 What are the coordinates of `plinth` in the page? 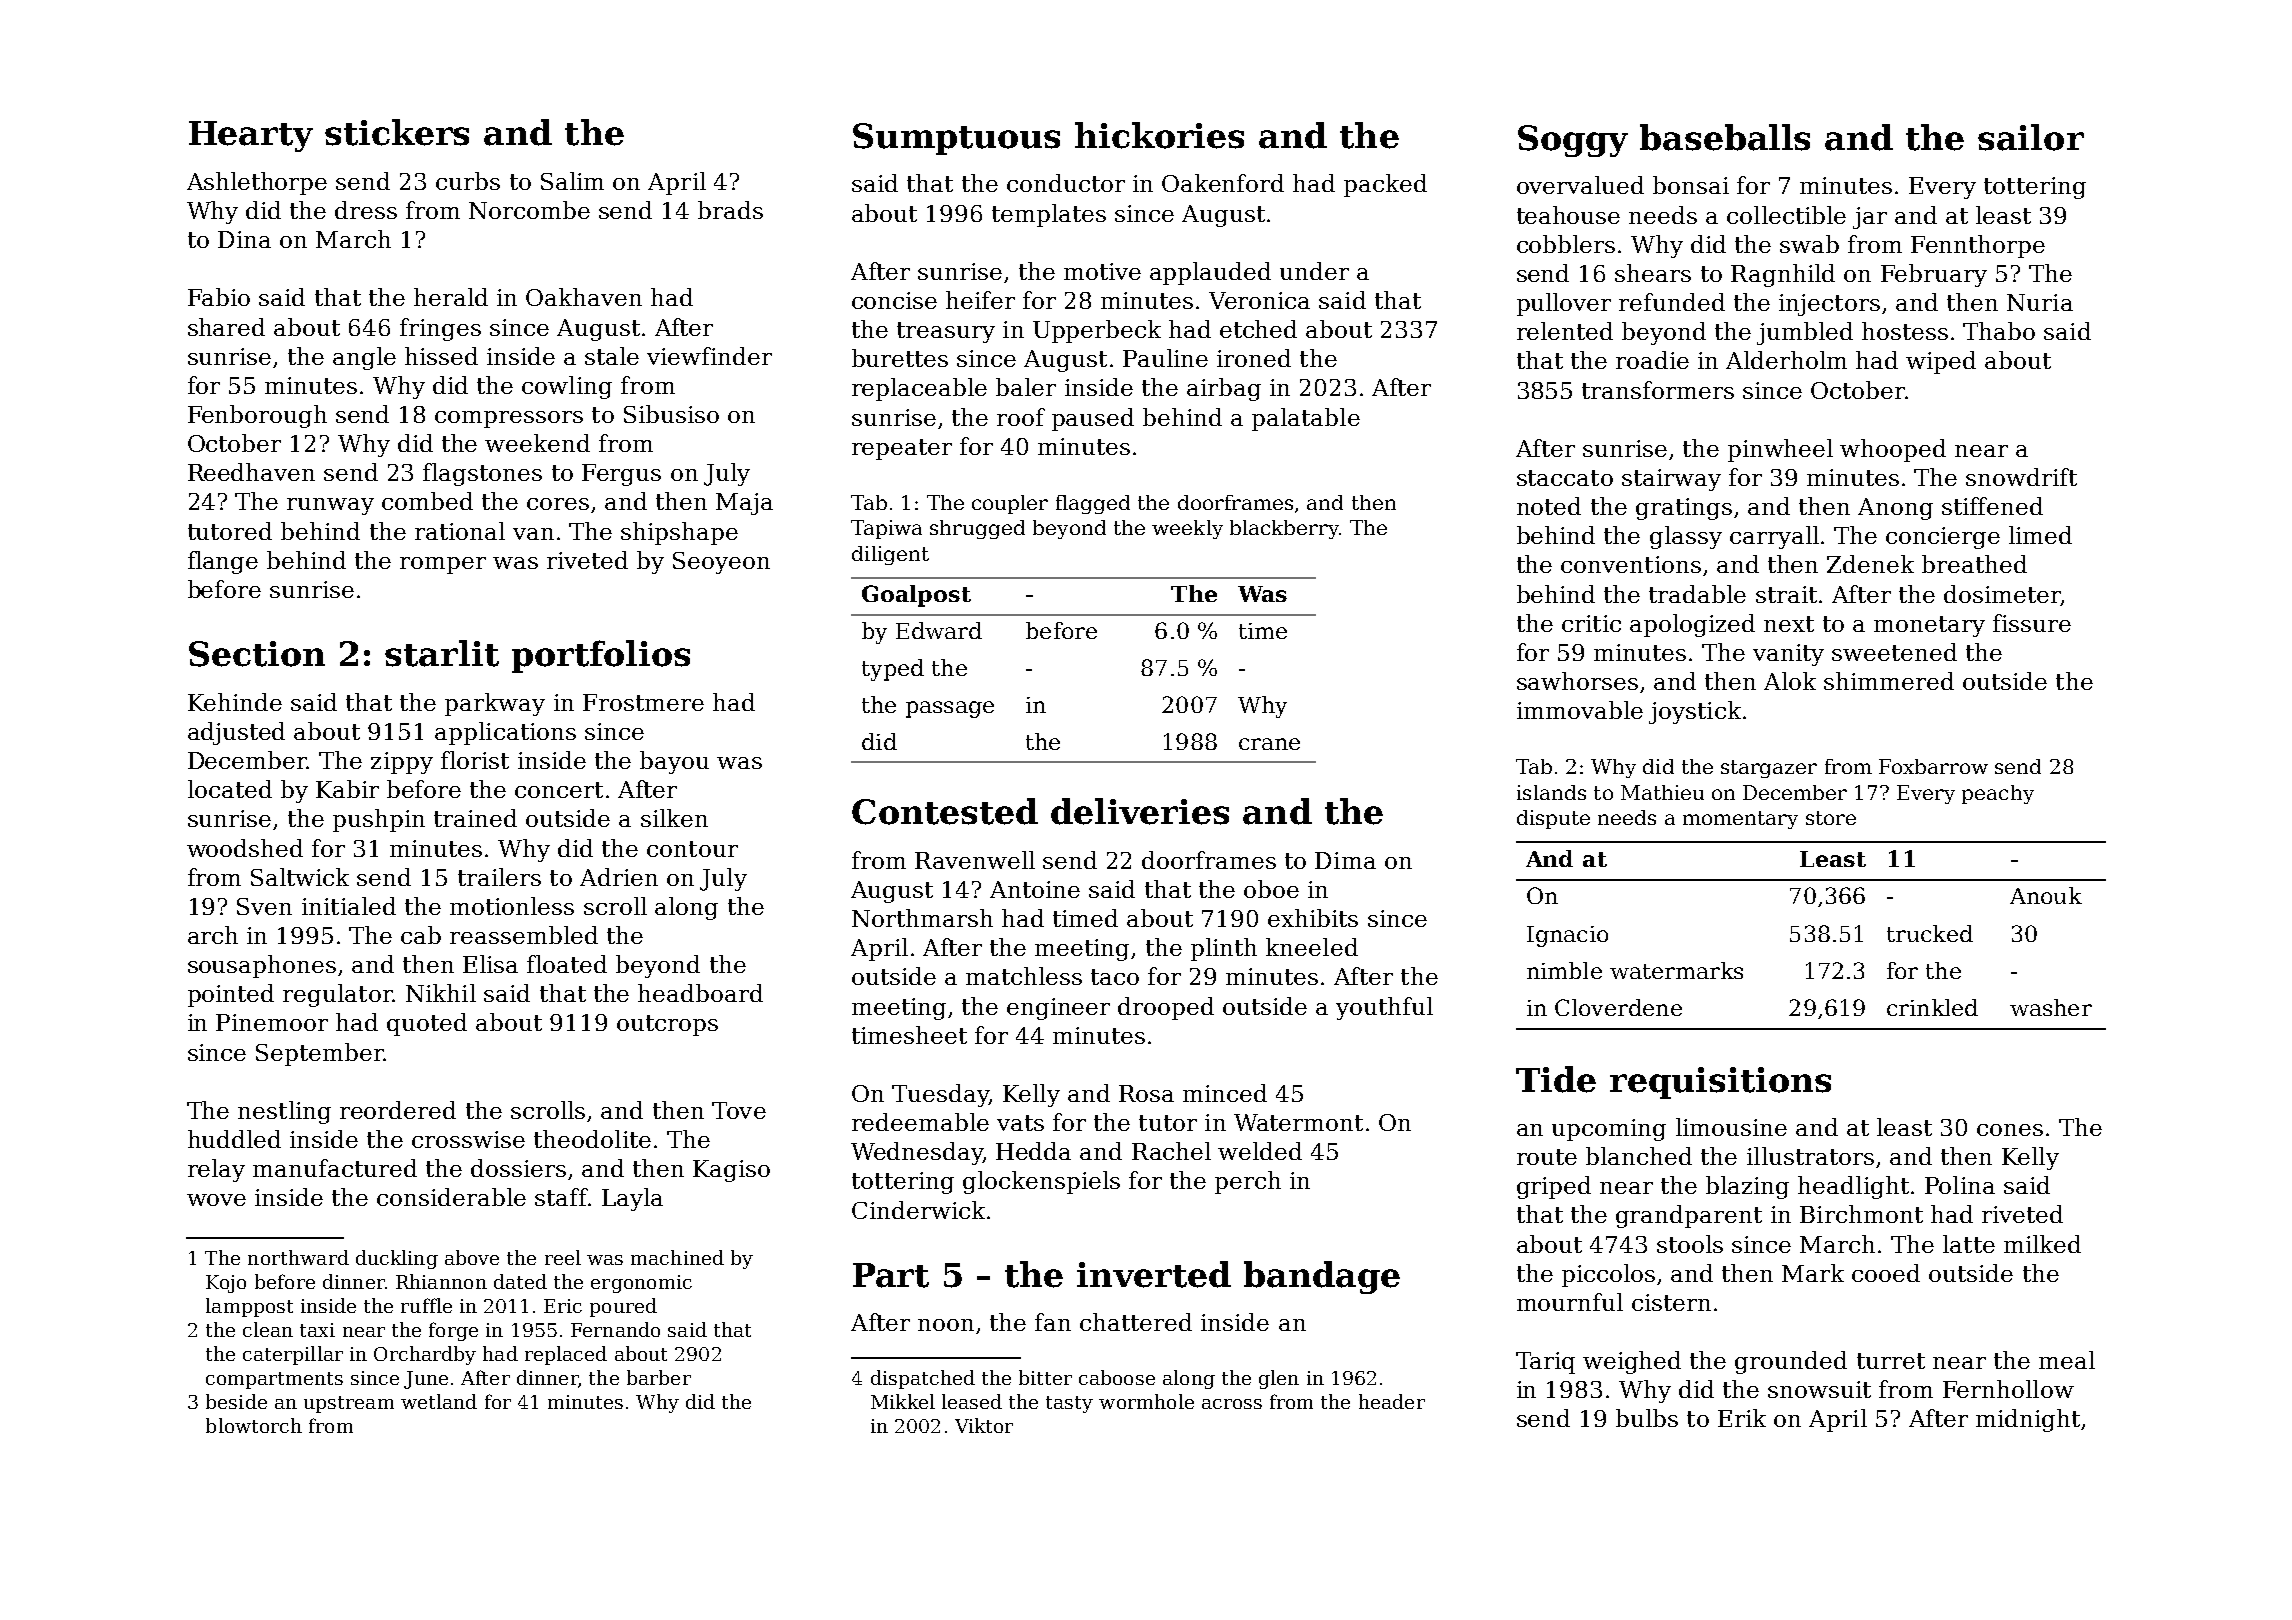 It's located at (1224, 949).
